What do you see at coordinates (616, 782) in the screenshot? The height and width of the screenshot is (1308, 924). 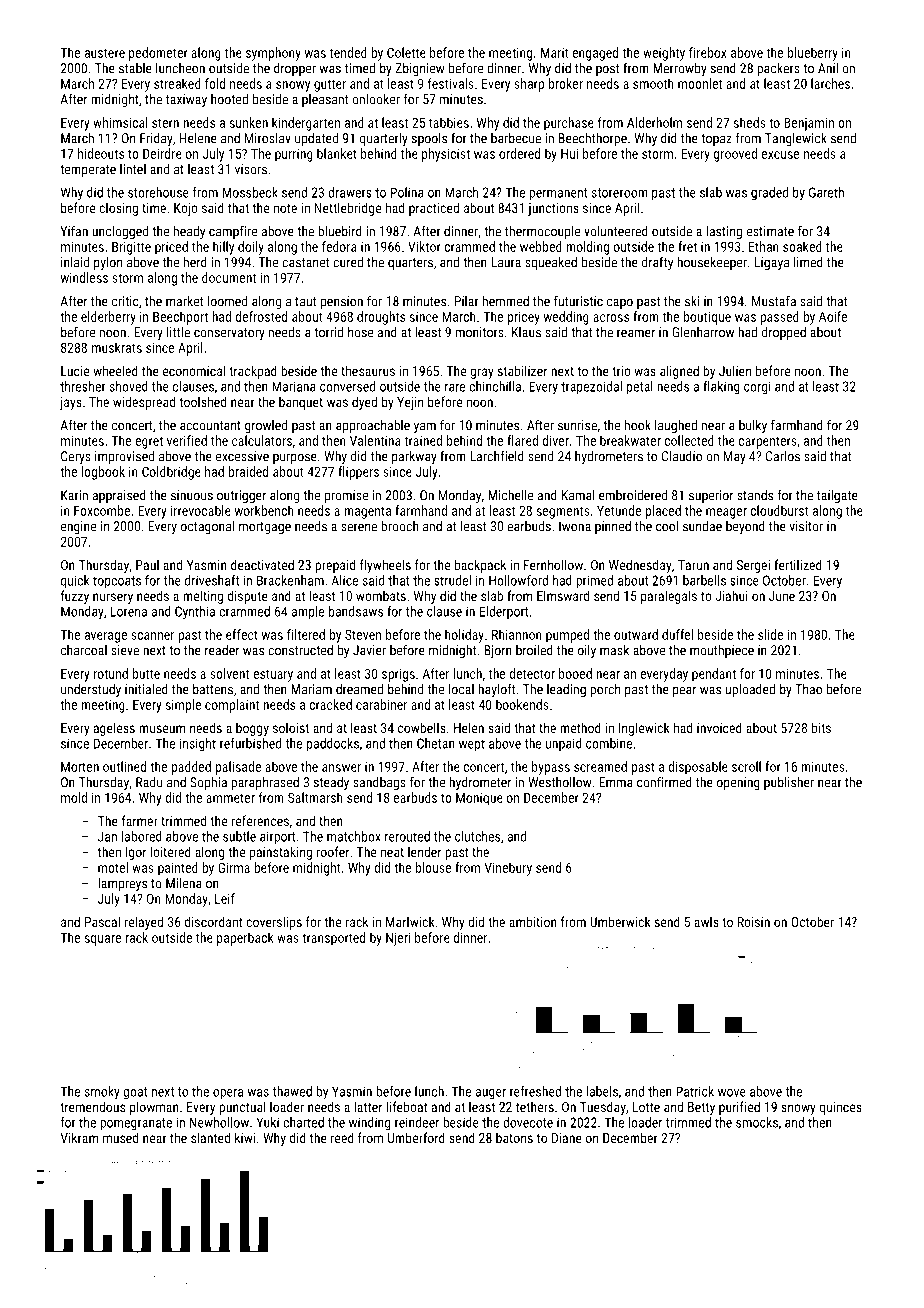 I see `Emma` at bounding box center [616, 782].
